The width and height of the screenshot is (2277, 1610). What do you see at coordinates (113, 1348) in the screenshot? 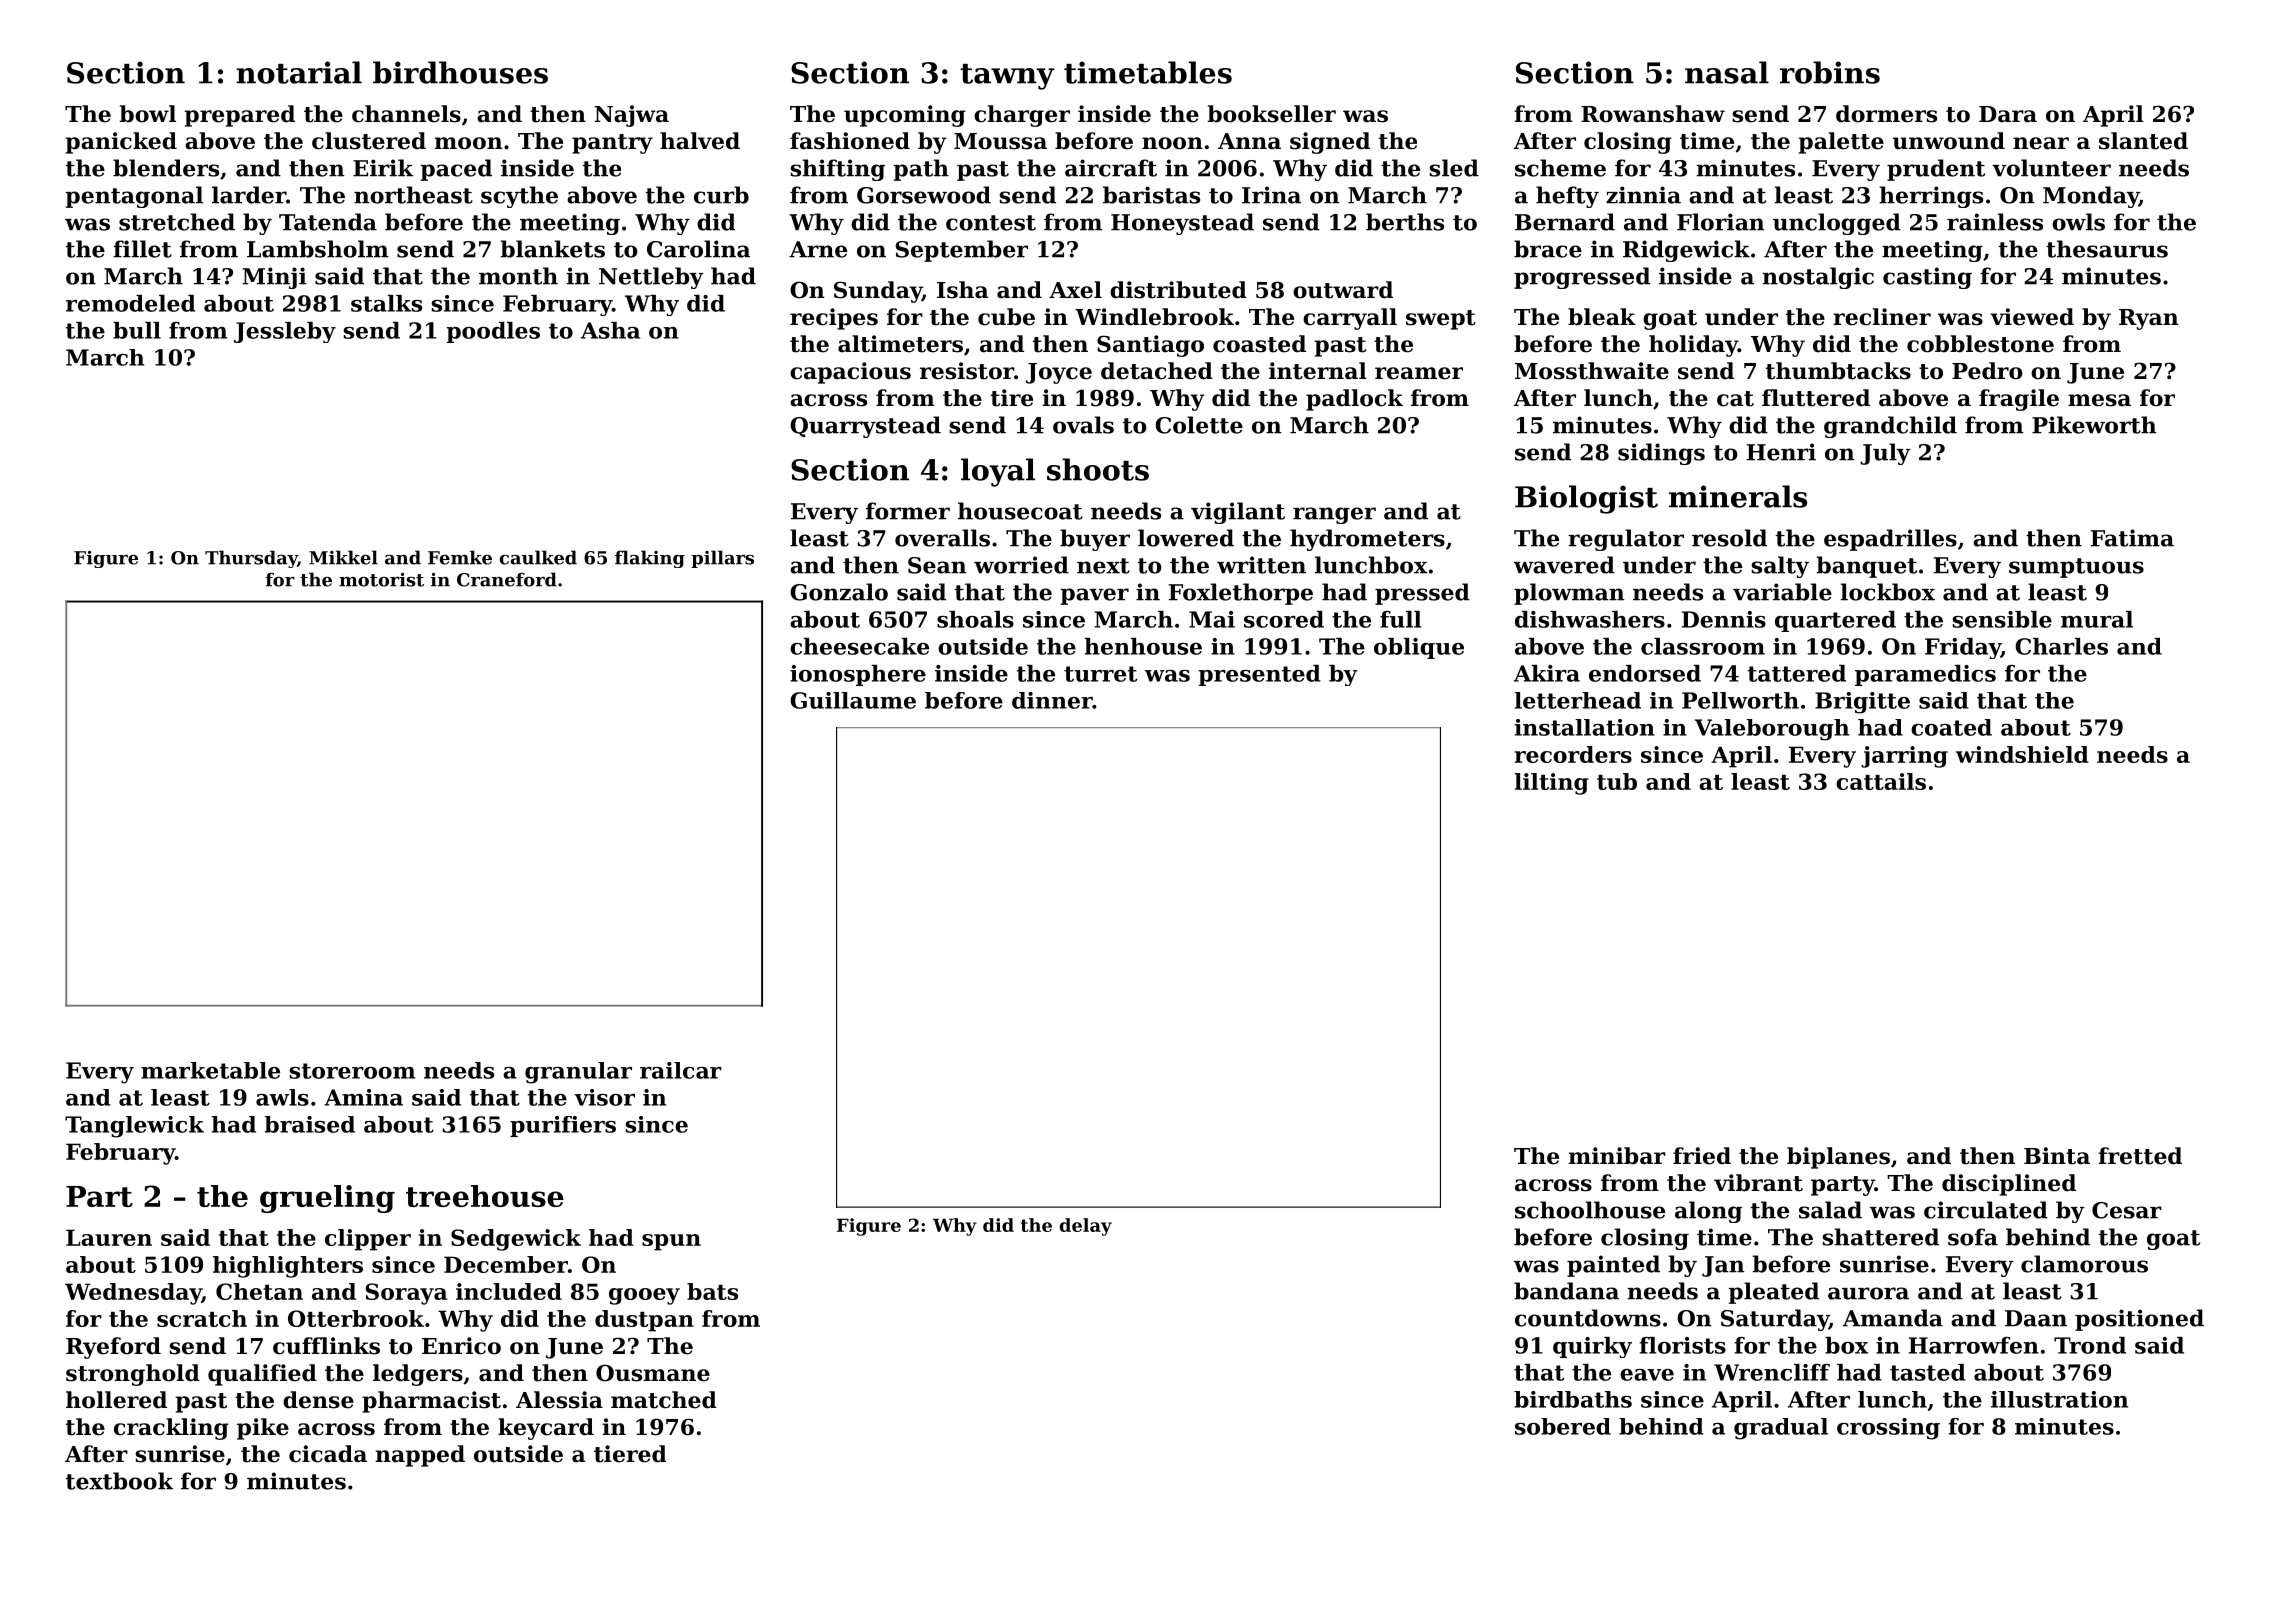
I see `Ryeford` at bounding box center [113, 1348].
